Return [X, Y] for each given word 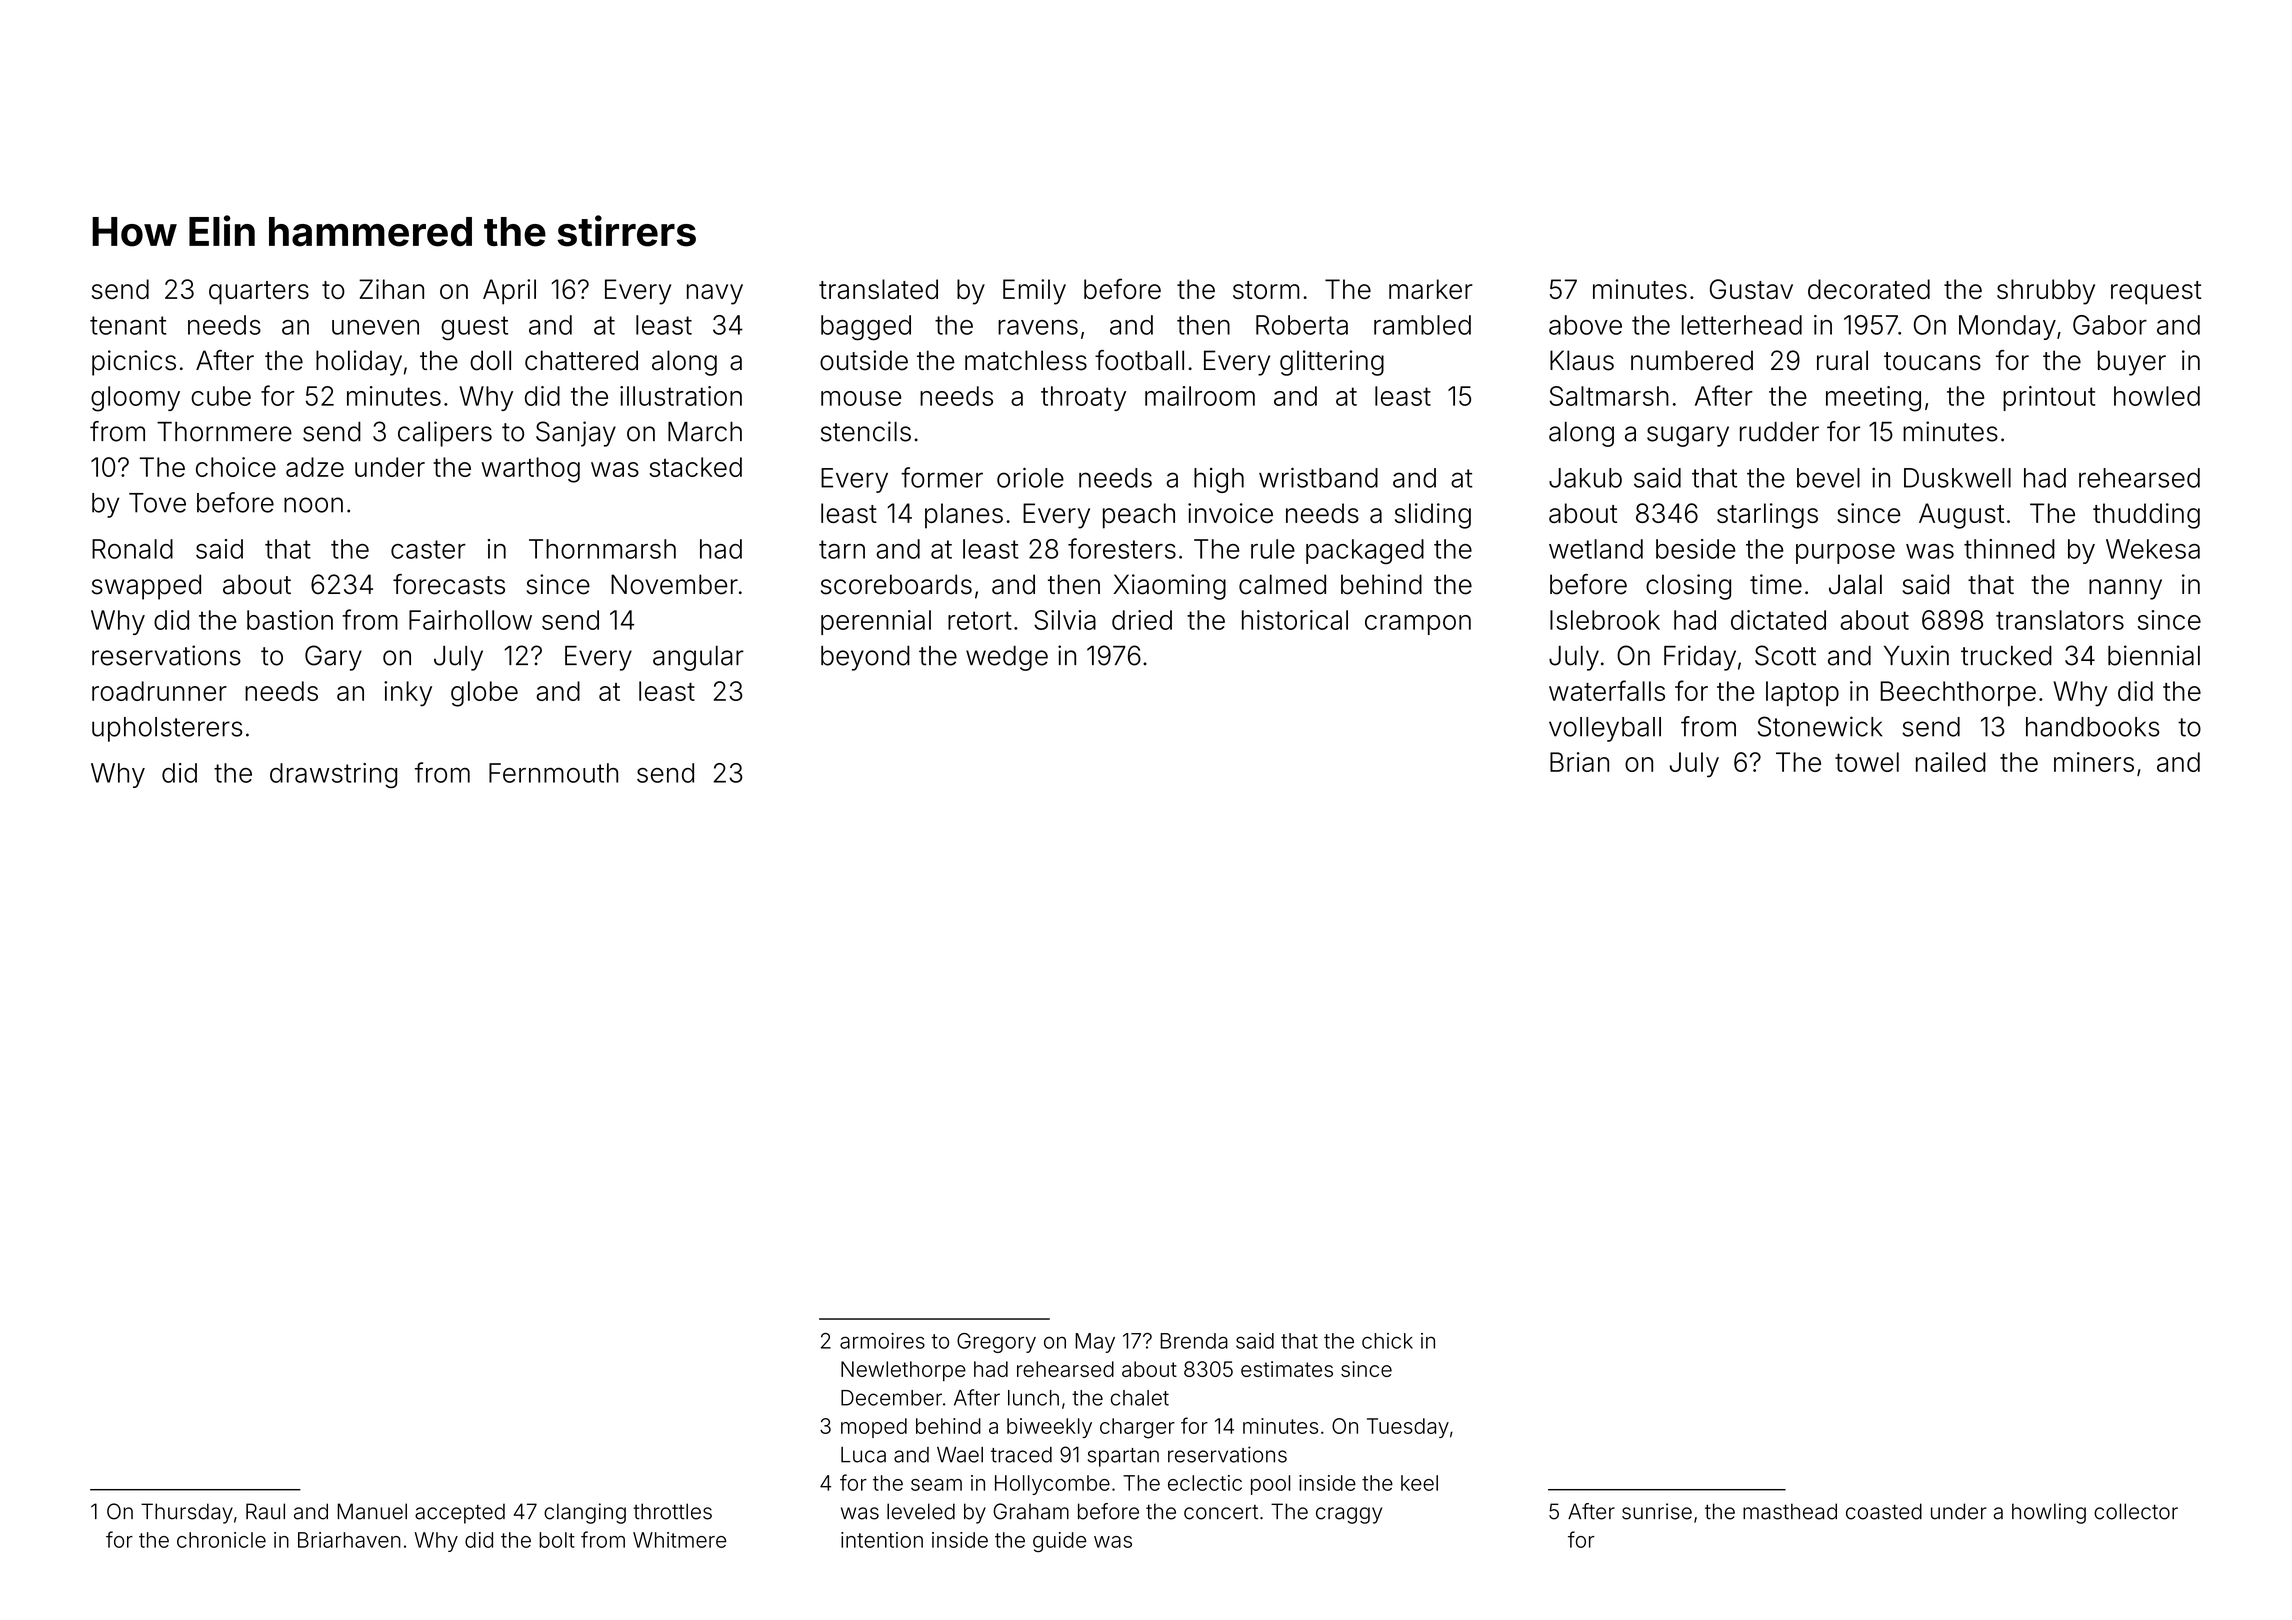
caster [428, 549]
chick [1387, 1341]
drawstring [333, 775]
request [2156, 293]
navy [715, 294]
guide [1059, 1542]
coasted [1884, 1511]
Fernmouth [553, 773]
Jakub [1585, 478]
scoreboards [896, 584]
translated [878, 289]
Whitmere [679, 1540]
